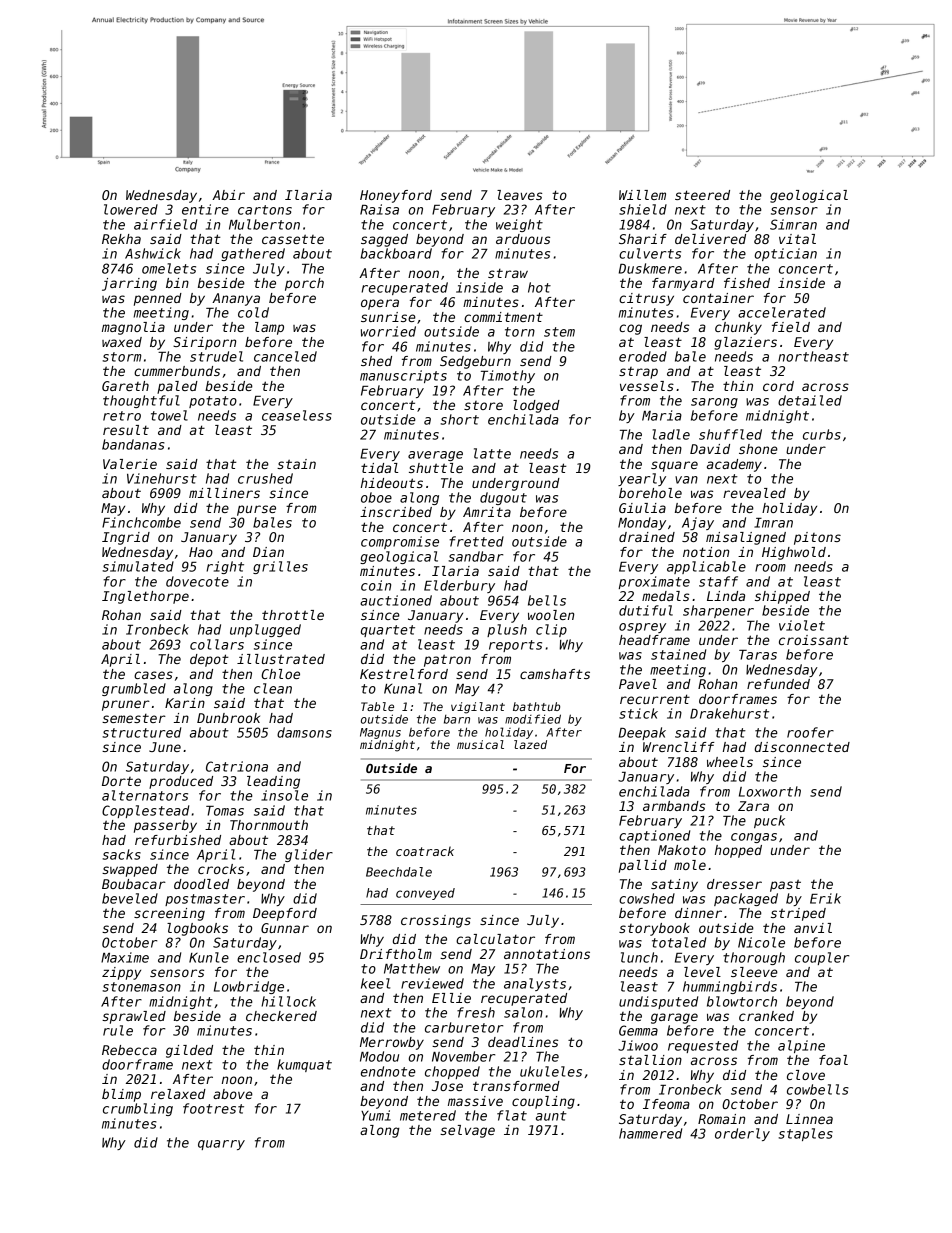 This screenshot has width=952, height=1233. I want to click on steered, so click(702, 195).
